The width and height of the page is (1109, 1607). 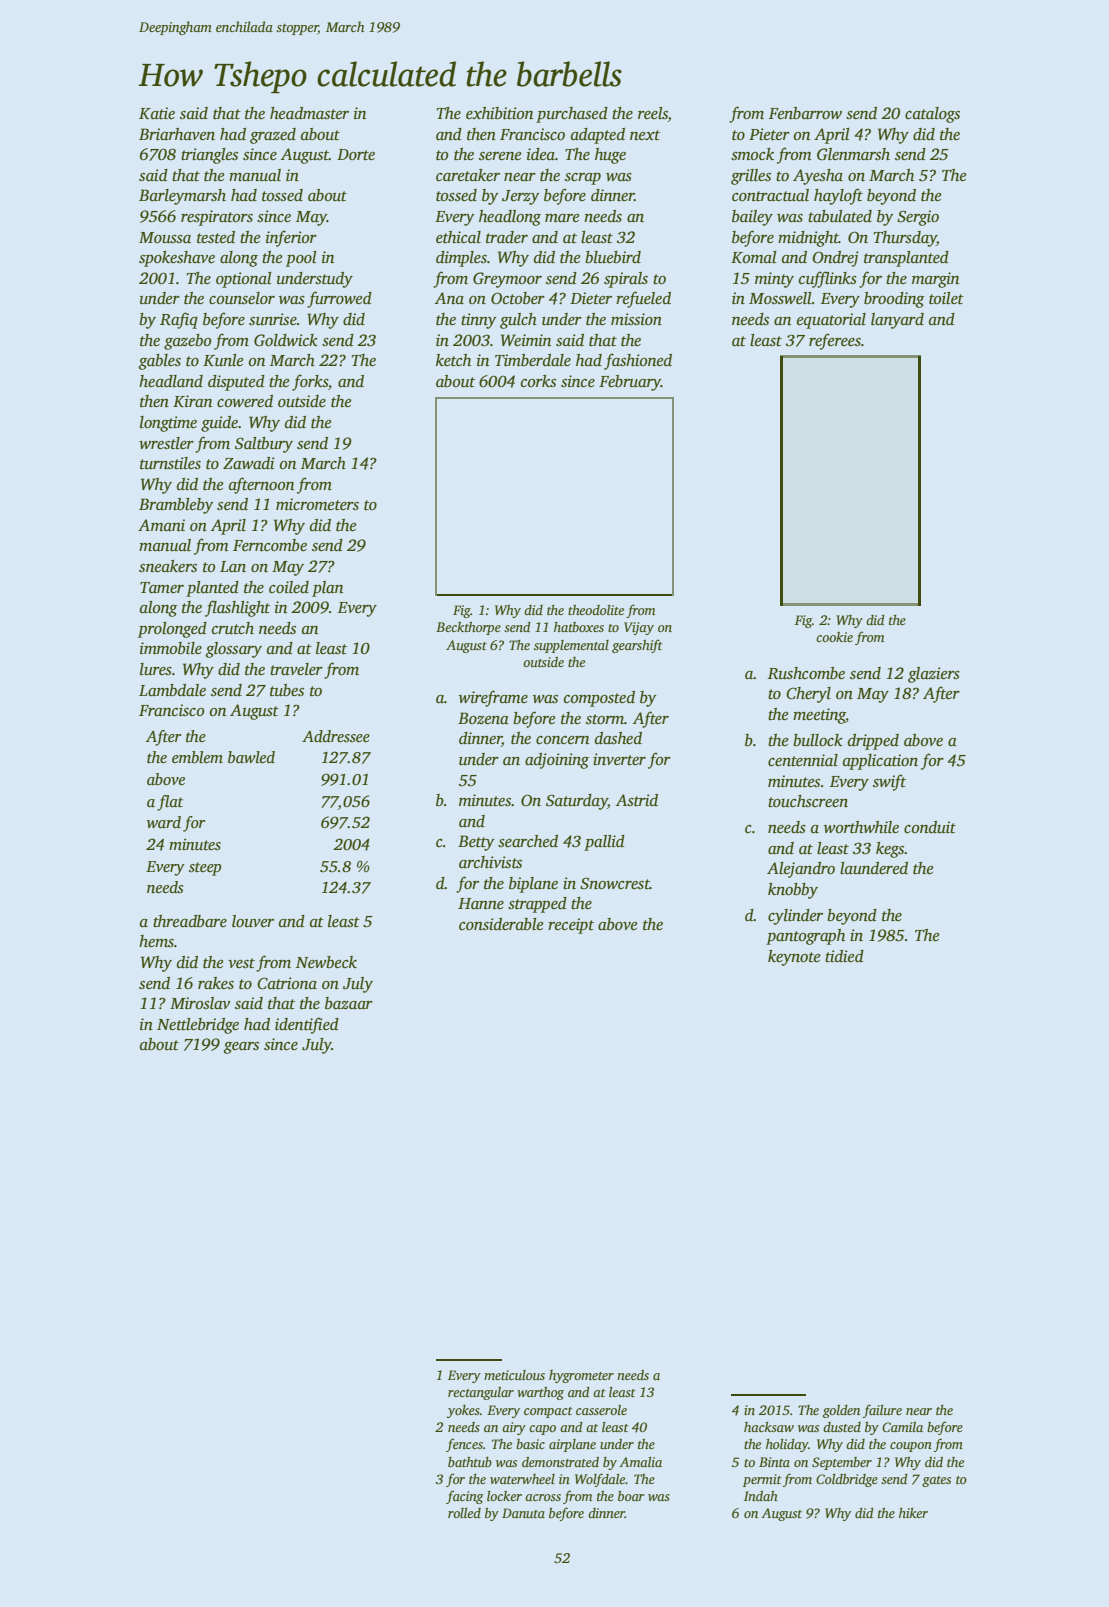 I want to click on Newbeck, so click(x=326, y=962).
